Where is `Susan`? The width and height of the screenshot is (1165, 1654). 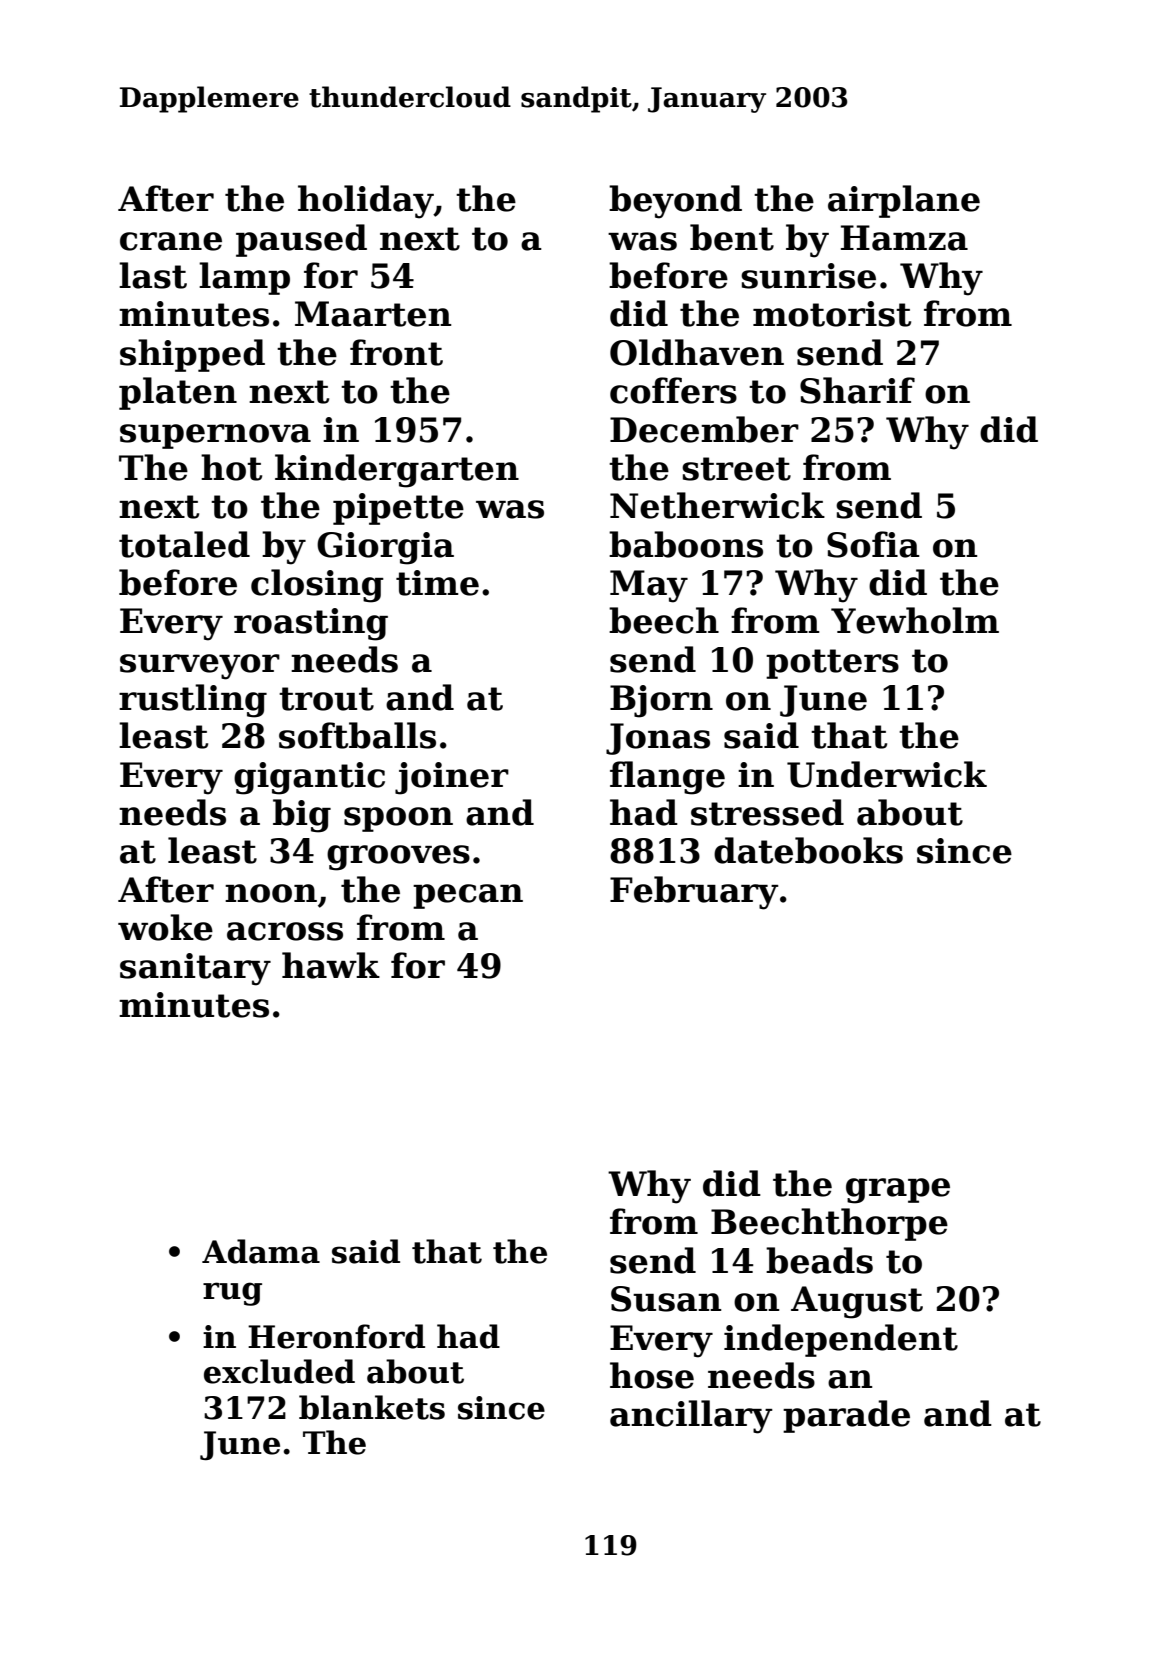
Susan is located at coordinates (666, 1299).
